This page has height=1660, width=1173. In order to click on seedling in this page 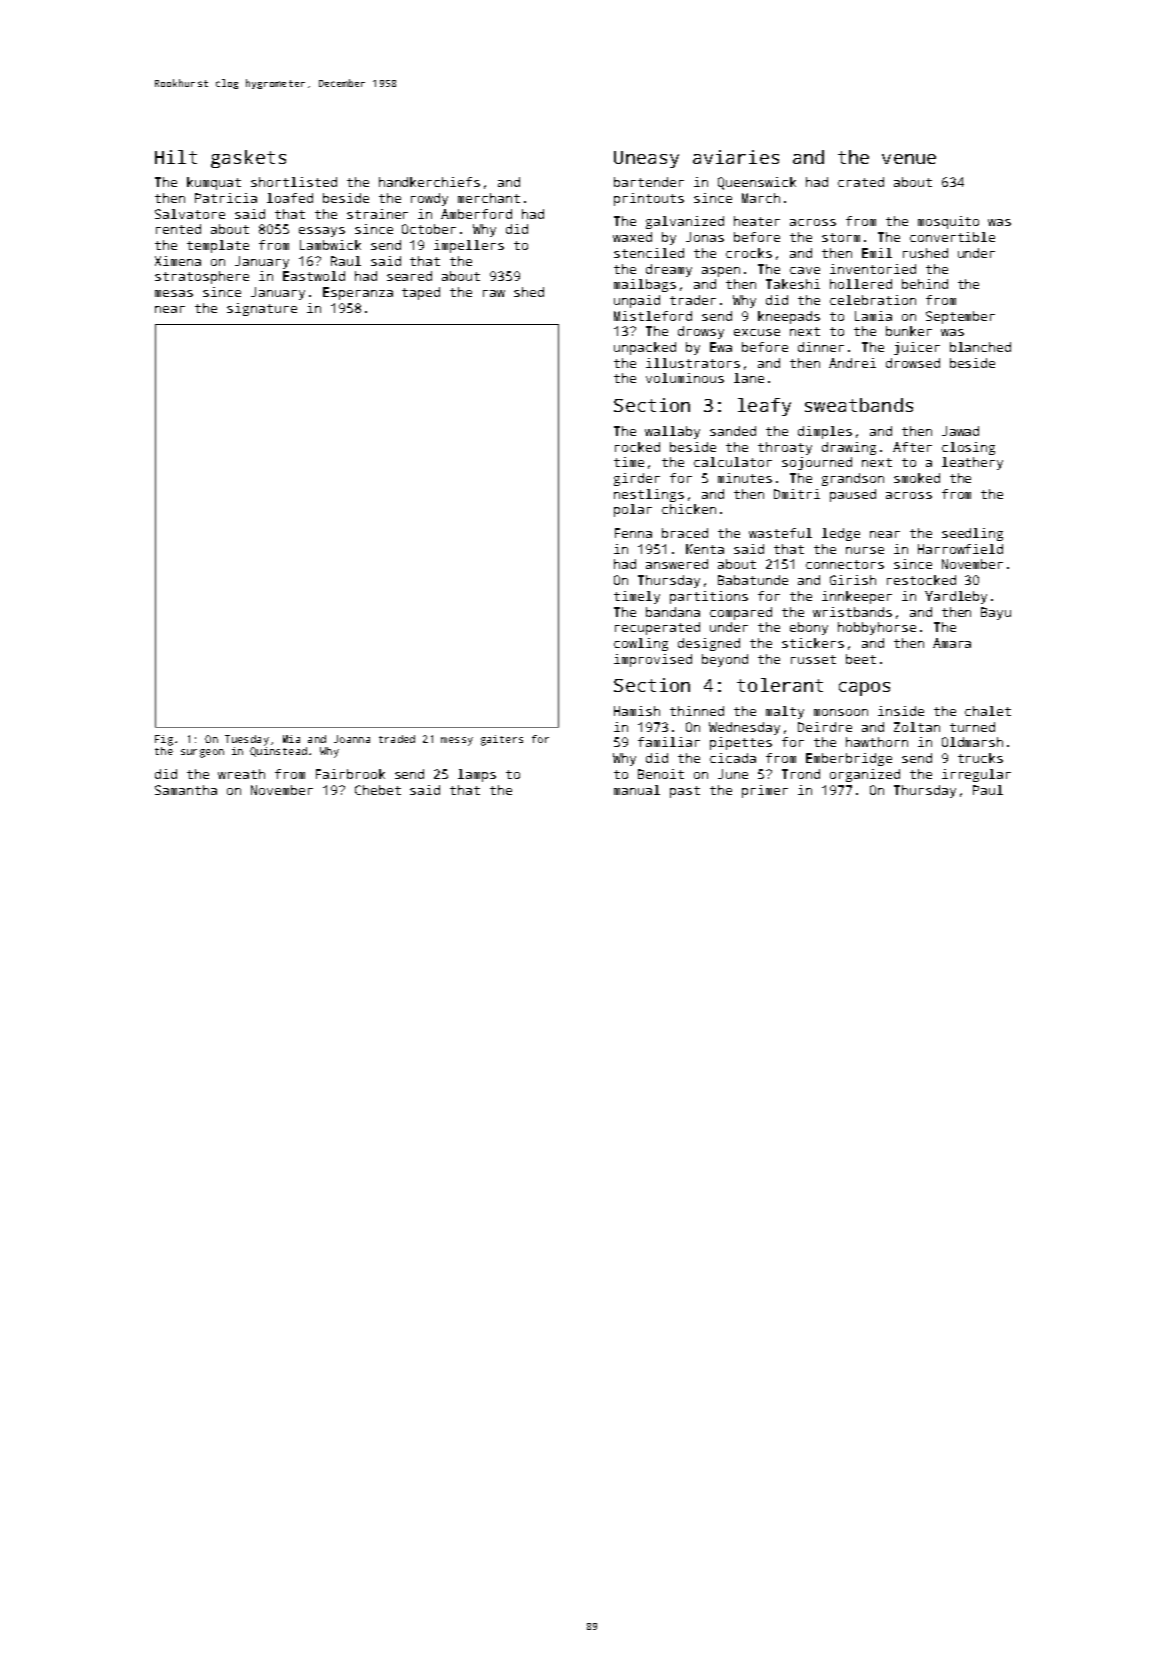, I will do `click(972, 534)`.
